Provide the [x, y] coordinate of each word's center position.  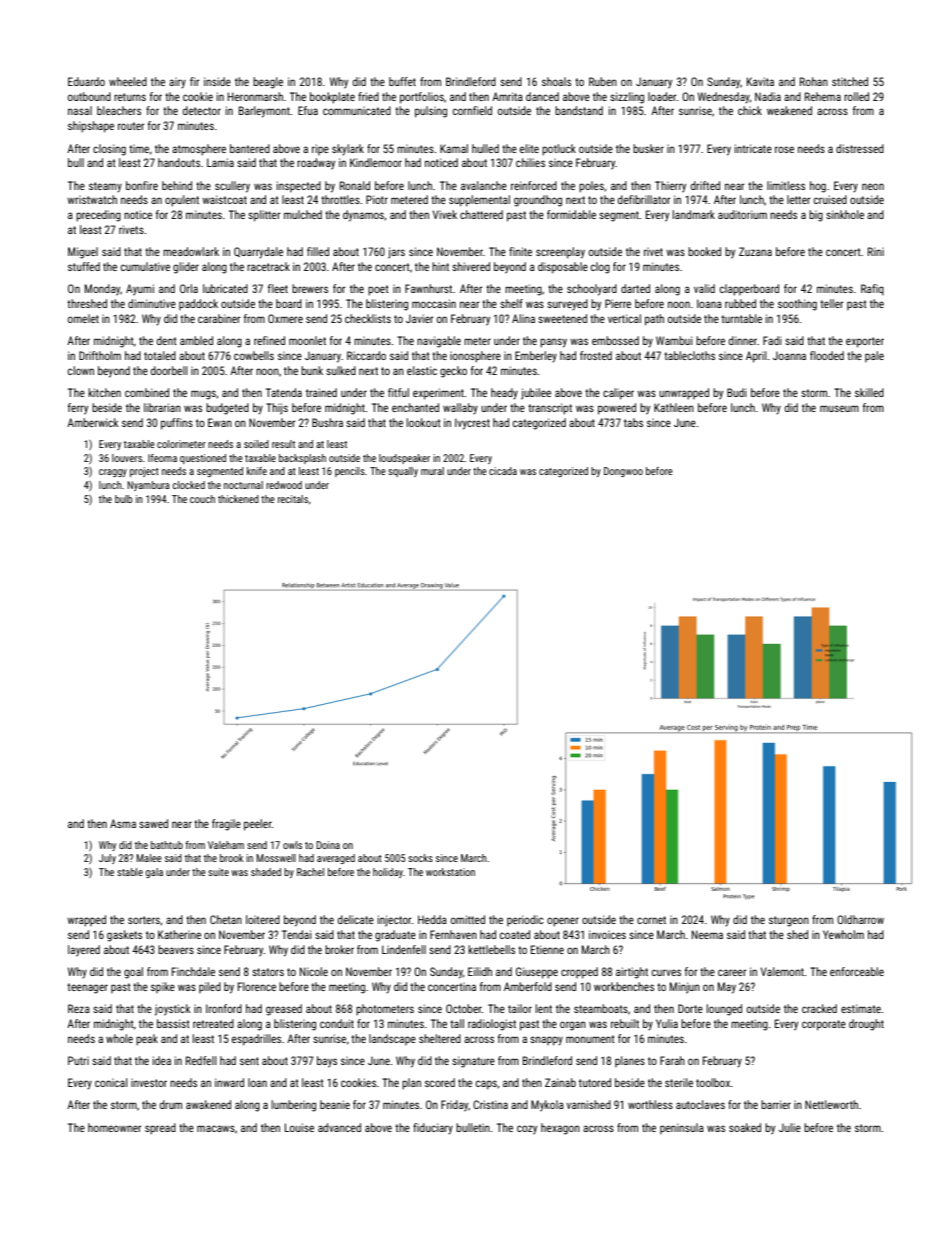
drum [171, 1104]
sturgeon [789, 921]
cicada [503, 471]
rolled [856, 96]
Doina [328, 845]
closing [109, 150]
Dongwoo [623, 472]
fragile [226, 825]
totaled [160, 355]
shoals [556, 81]
